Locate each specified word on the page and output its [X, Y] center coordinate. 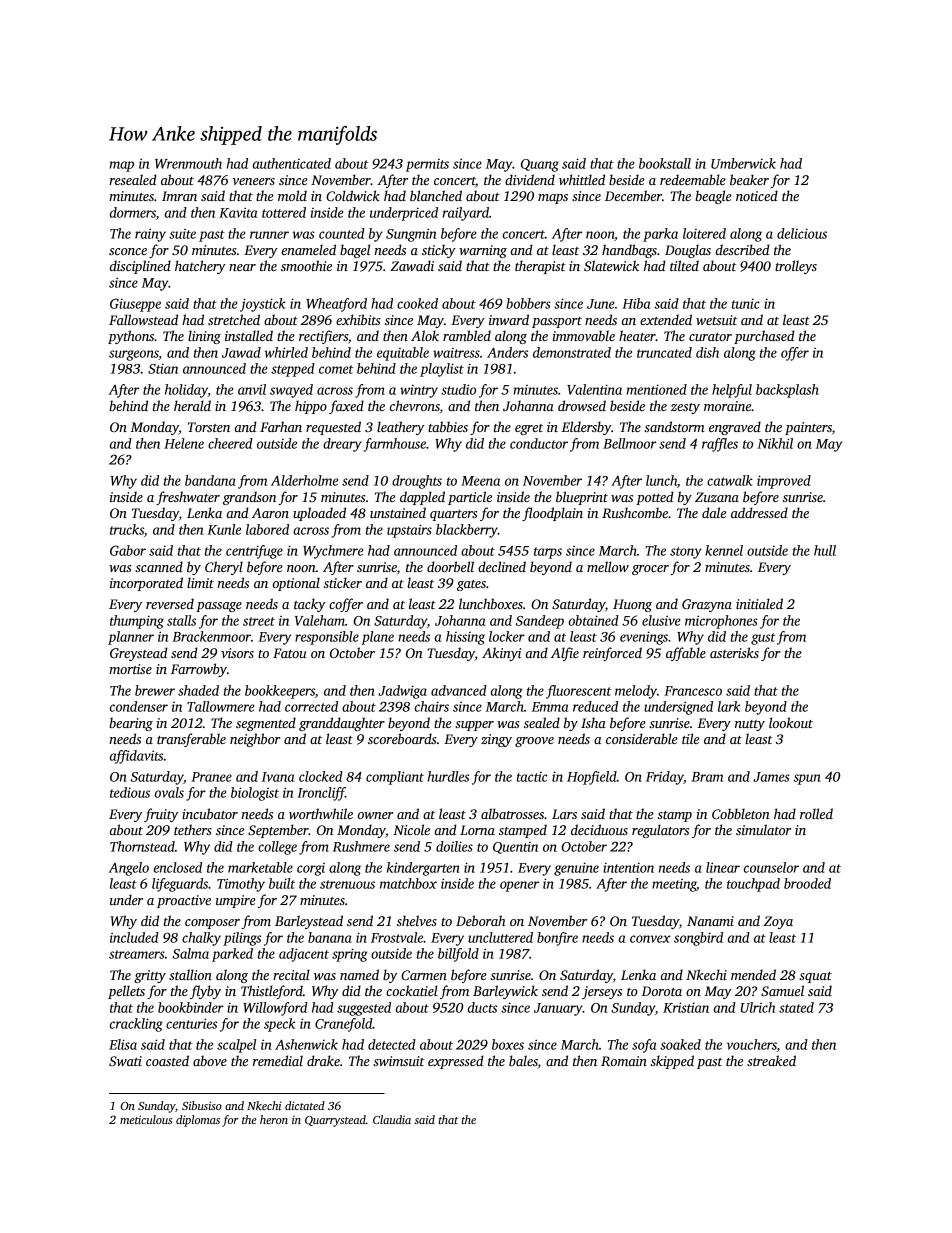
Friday [665, 778]
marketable [260, 867]
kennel [724, 550]
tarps [548, 553]
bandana [210, 480]
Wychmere [333, 552]
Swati [125, 1061]
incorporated [146, 584]
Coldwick [353, 195]
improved [784, 482]
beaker [749, 179]
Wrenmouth [188, 163]
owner [376, 815]
